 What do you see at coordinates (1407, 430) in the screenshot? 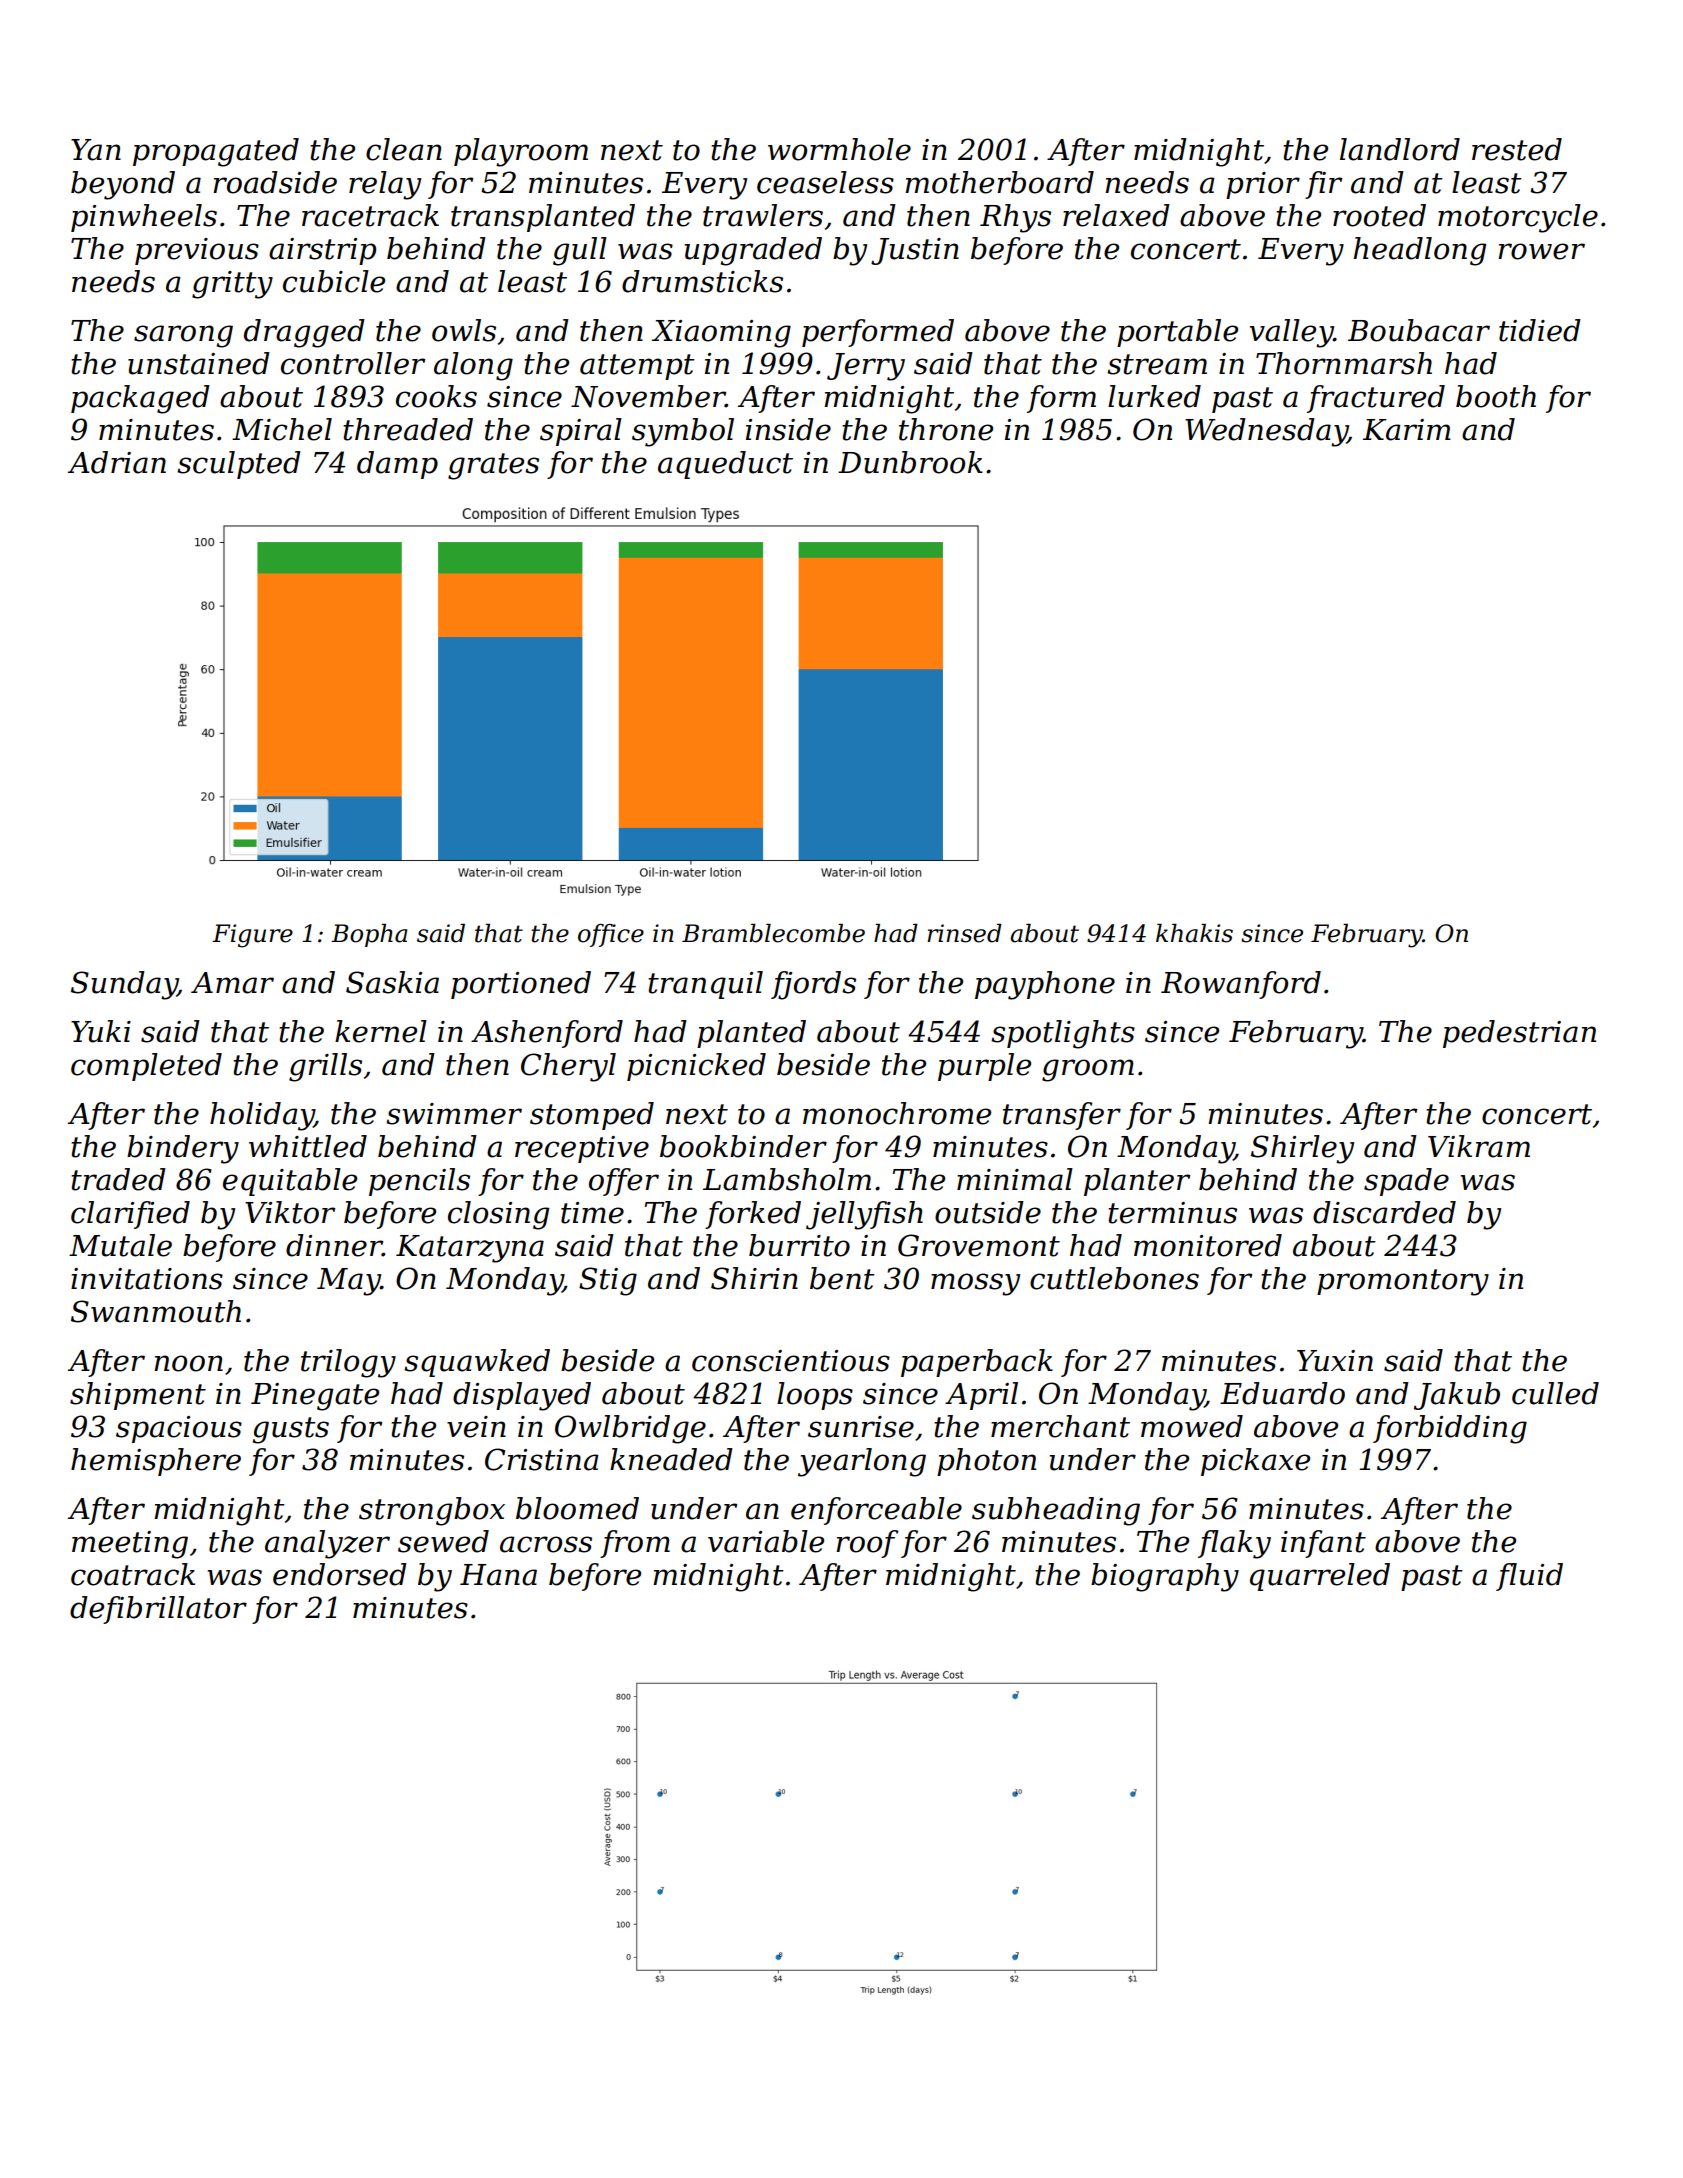
I see `Karim` at bounding box center [1407, 430].
